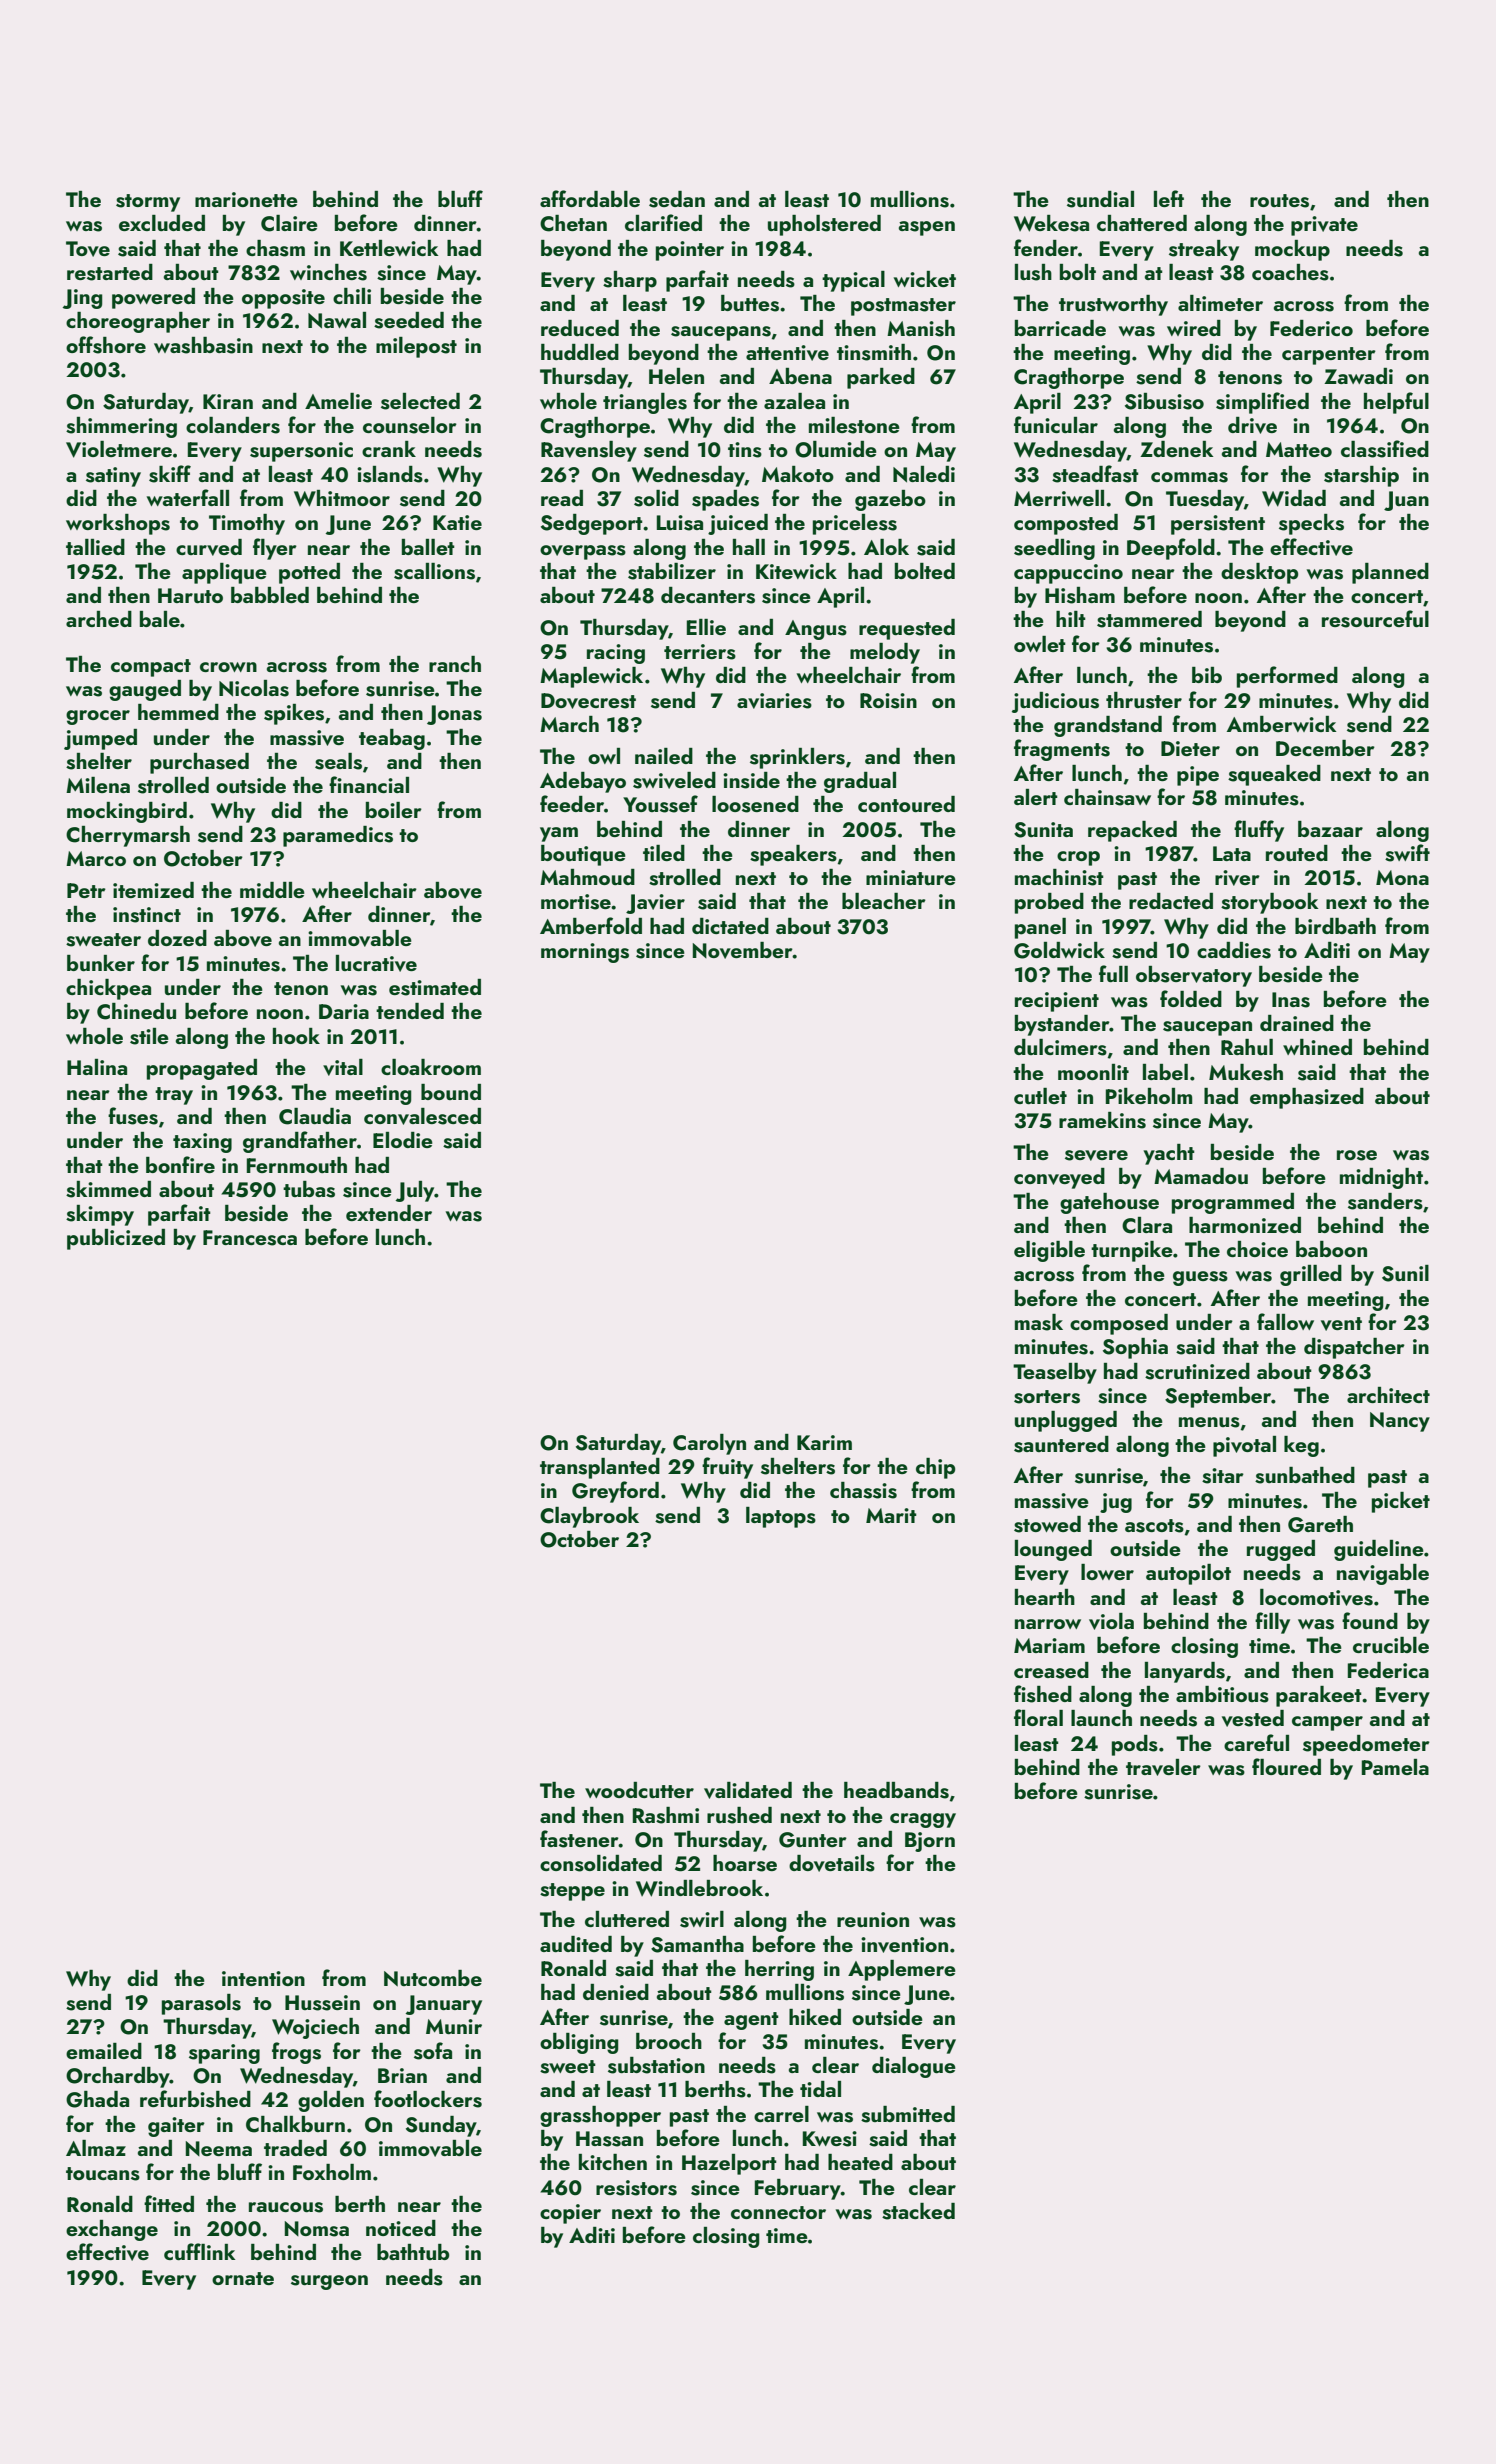  What do you see at coordinates (1116, 1503) in the screenshot?
I see `jug` at bounding box center [1116, 1503].
